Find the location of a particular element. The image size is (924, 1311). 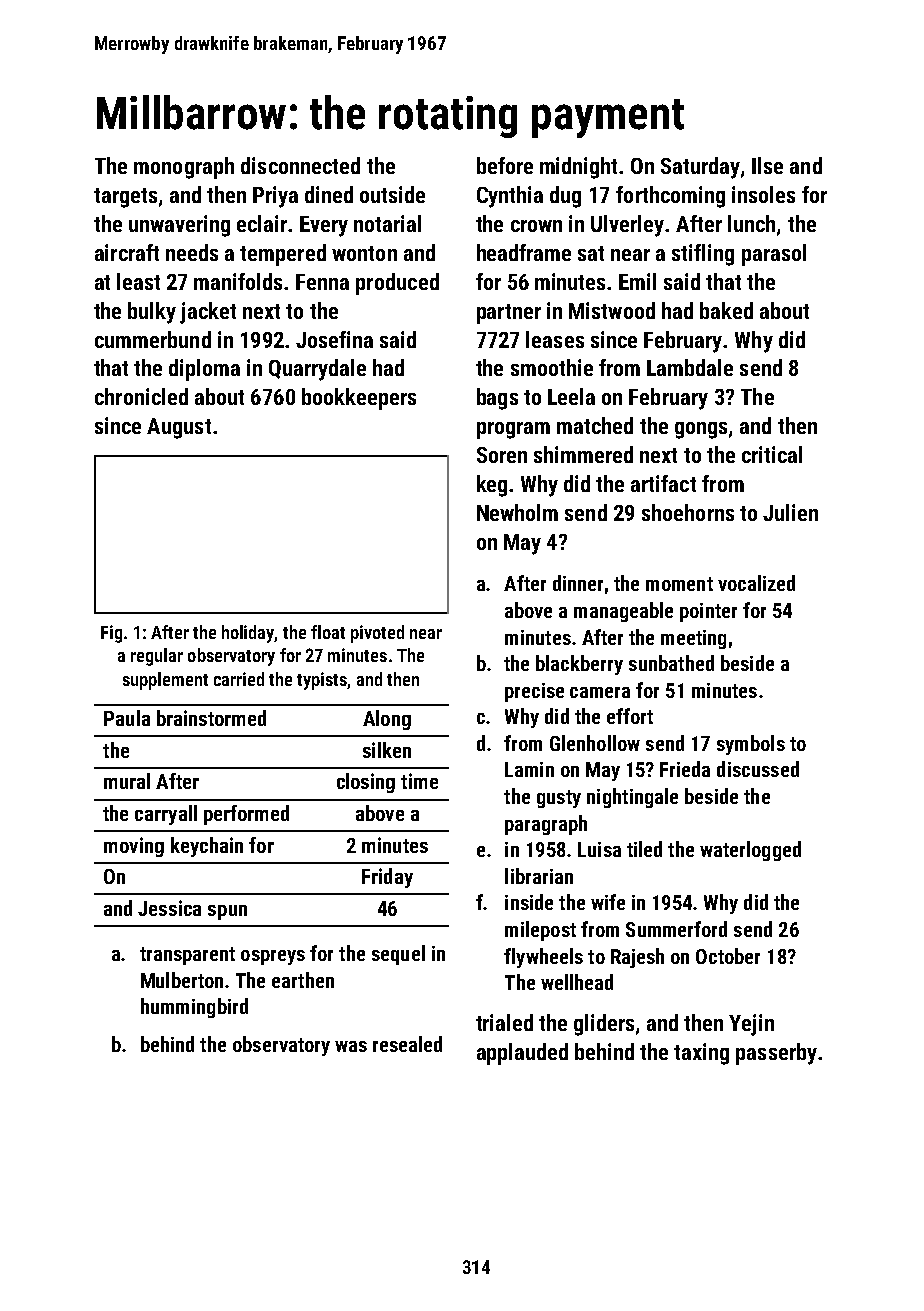

Ulverley is located at coordinates (627, 226).
